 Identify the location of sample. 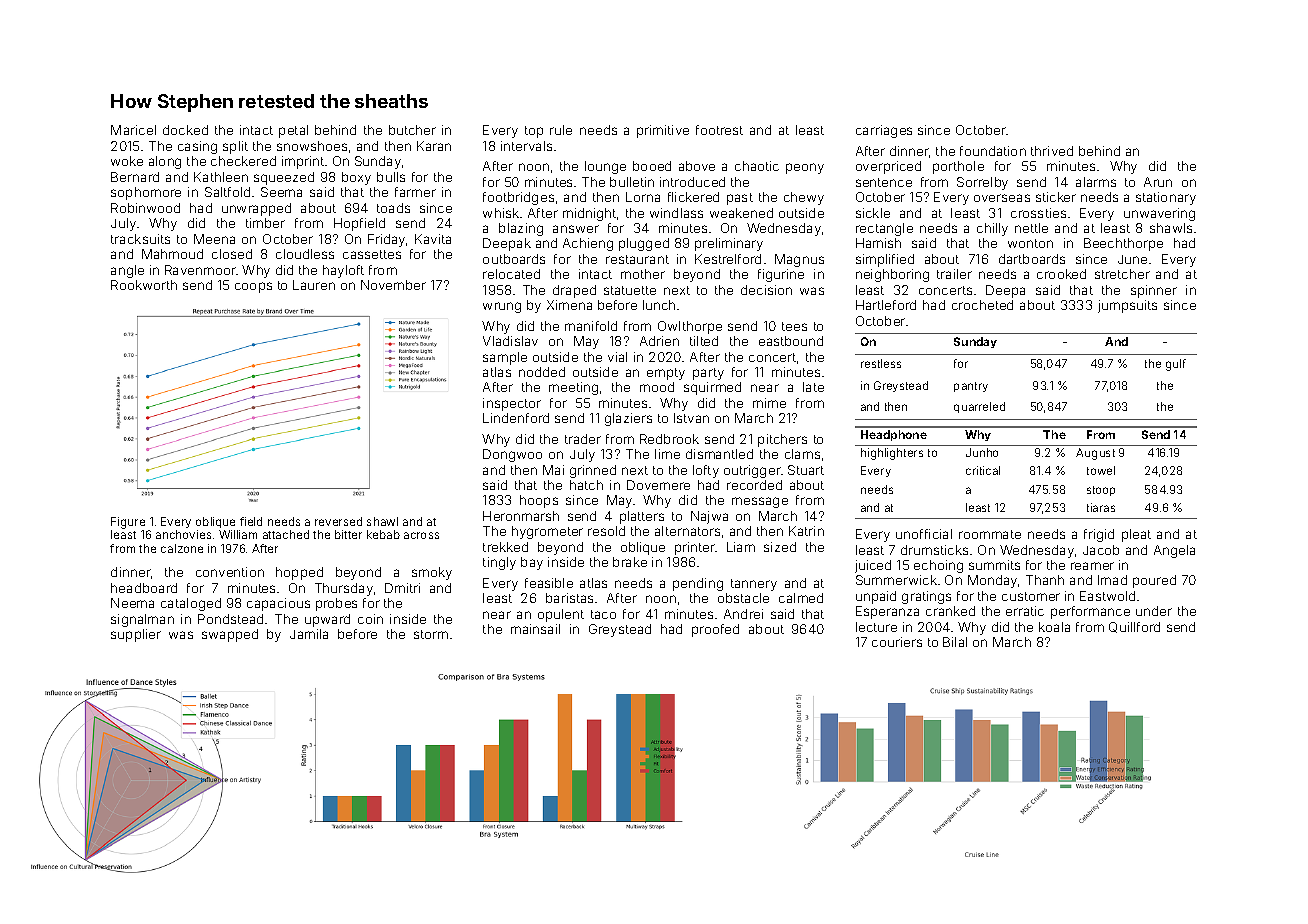
(505, 358).
